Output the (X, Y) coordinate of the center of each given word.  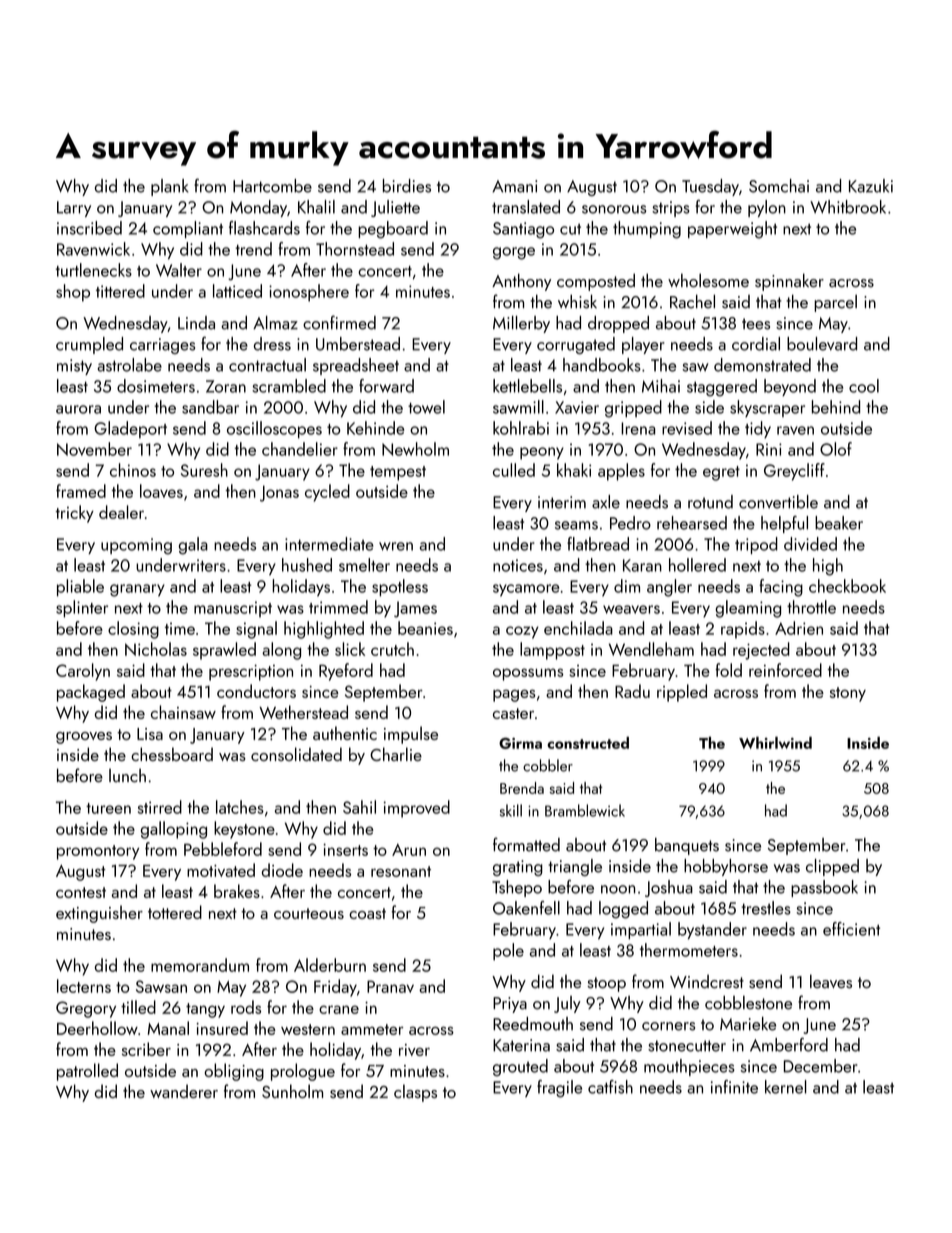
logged (623, 910)
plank (170, 187)
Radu (632, 691)
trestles (766, 908)
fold (728, 670)
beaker (839, 523)
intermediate (329, 544)
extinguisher (99, 914)
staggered (722, 388)
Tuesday (710, 187)
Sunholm (292, 1091)
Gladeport (130, 429)
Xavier (577, 407)
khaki (574, 470)
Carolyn (83, 672)
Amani (514, 186)
